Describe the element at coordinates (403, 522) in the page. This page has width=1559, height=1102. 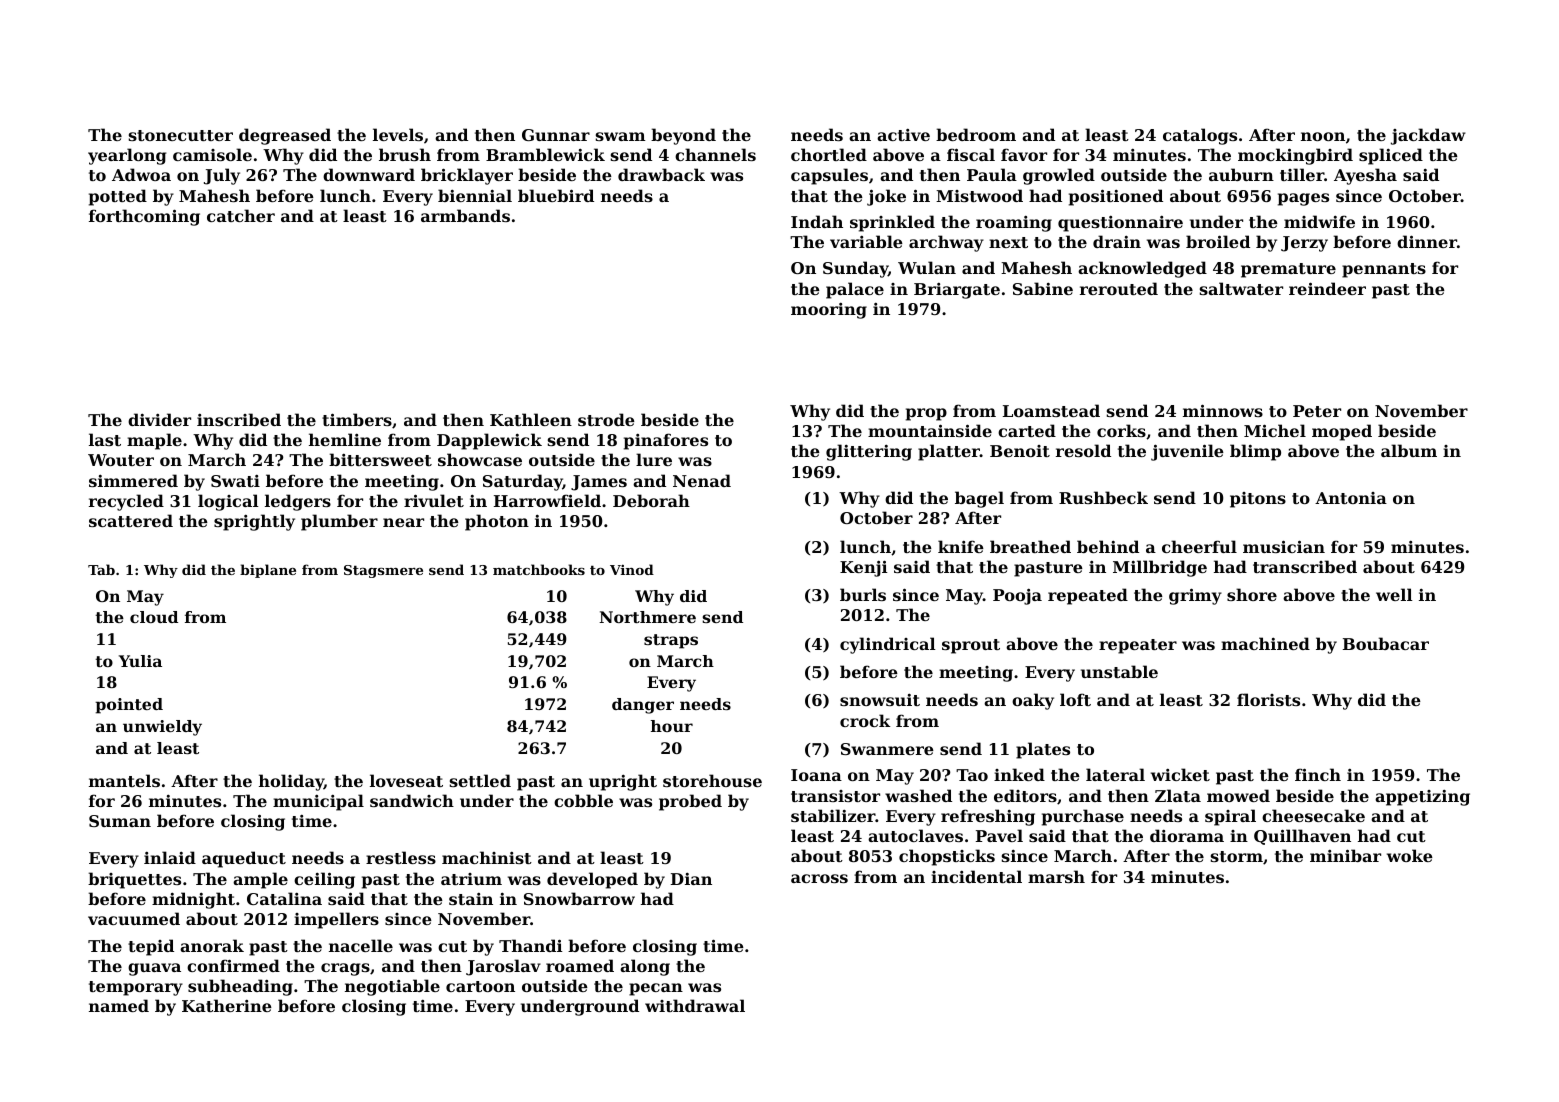
I see `near` at that location.
